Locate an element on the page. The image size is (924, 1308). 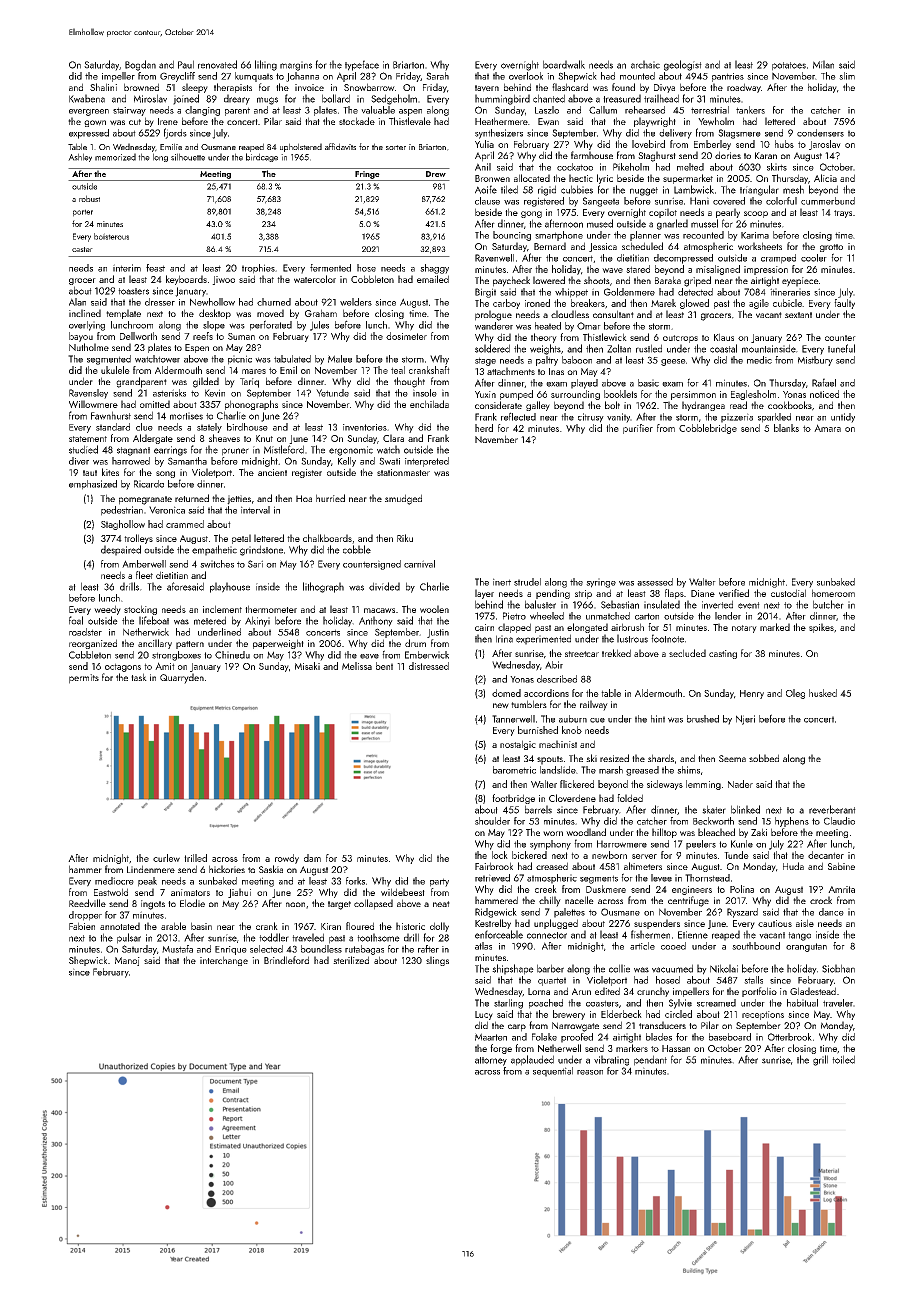
margins is located at coordinates (296, 66).
